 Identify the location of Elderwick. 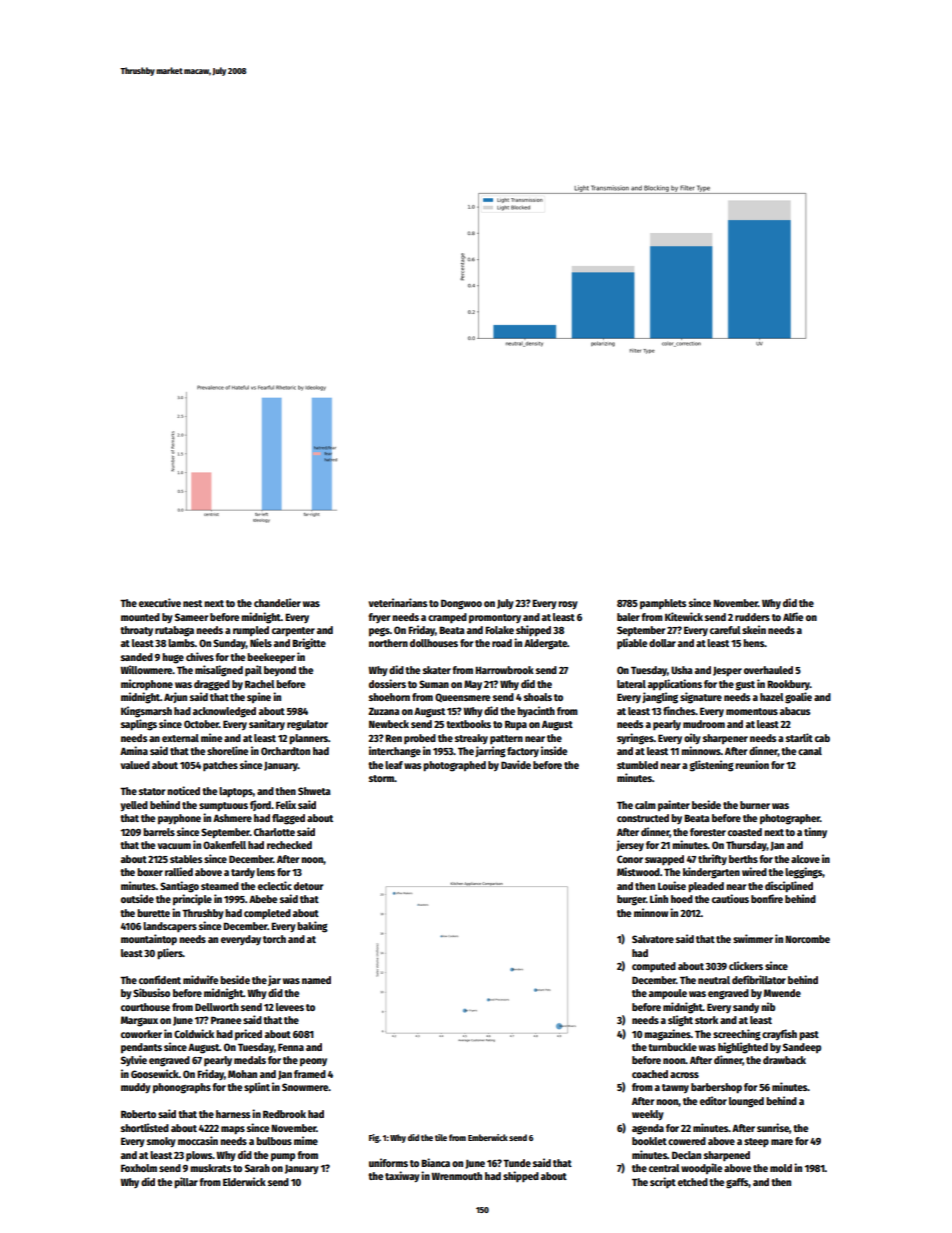
(244, 1181).
